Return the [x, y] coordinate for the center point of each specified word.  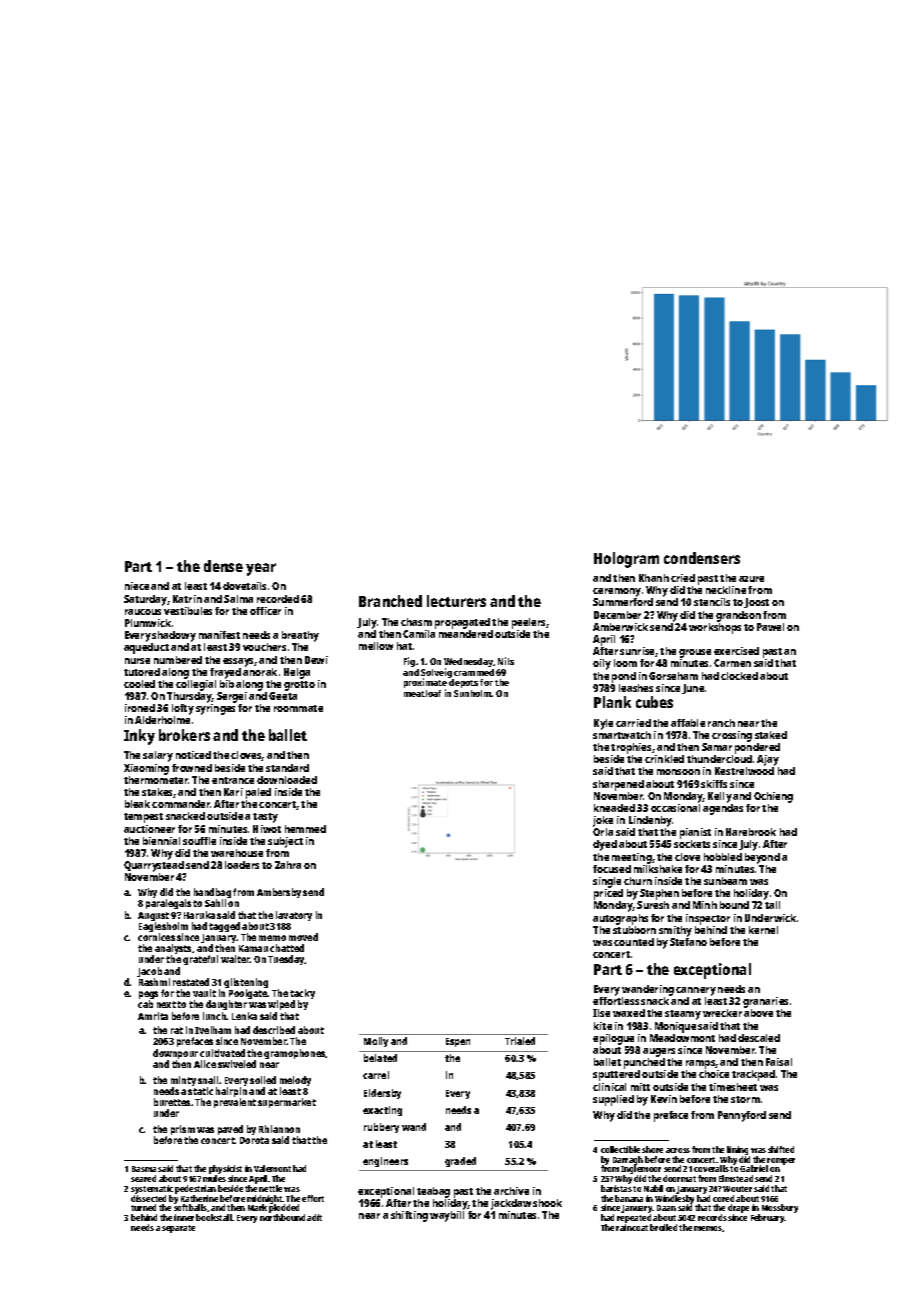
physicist [225, 1170]
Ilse [601, 1013]
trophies [631, 748]
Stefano [688, 942]
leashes [636, 688]
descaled [759, 1038]
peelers [529, 623]
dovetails [244, 586]
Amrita [153, 1016]
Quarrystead [154, 866]
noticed [193, 755]
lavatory [294, 916]
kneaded [614, 808]
